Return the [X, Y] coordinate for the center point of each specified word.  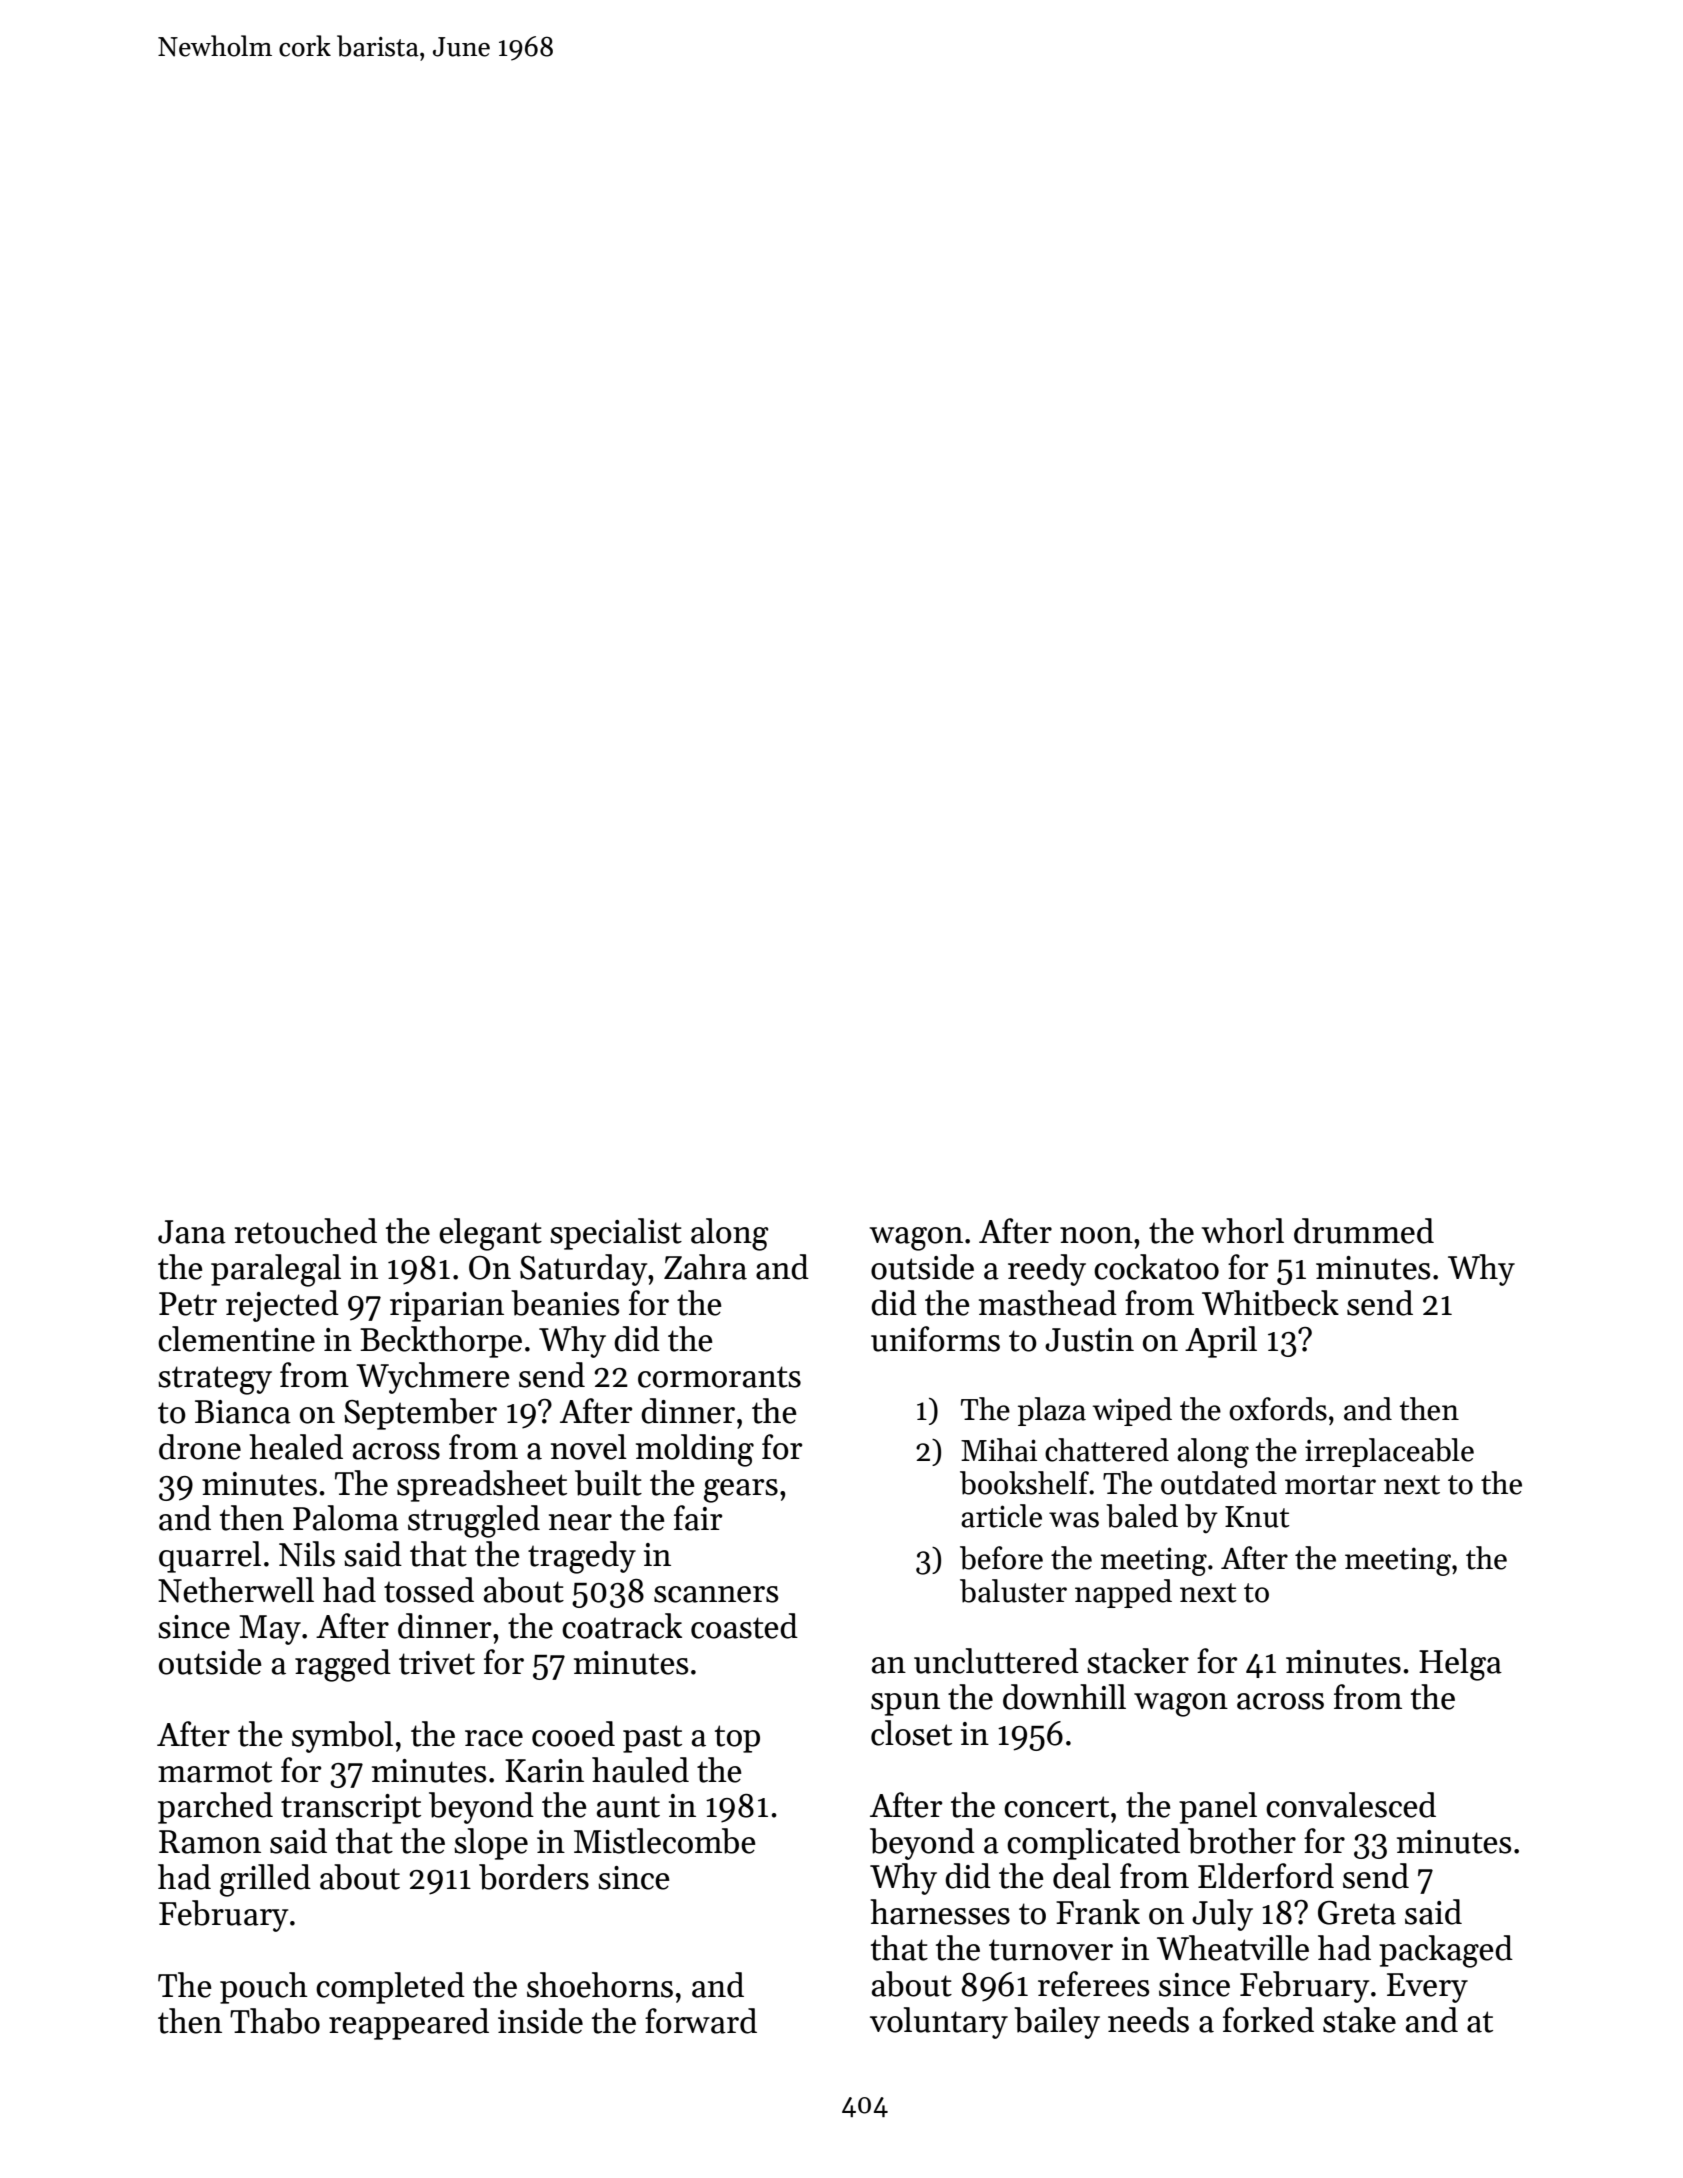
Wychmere [433, 1378]
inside [540, 2021]
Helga [1460, 1664]
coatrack [622, 1626]
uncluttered [996, 1661]
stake [1359, 2020]
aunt [628, 1807]
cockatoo [1156, 1267]
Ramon [210, 1842]
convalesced [1351, 1805]
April [1221, 1342]
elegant [490, 1234]
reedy [1047, 1270]
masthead [1048, 1303]
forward [701, 2021]
